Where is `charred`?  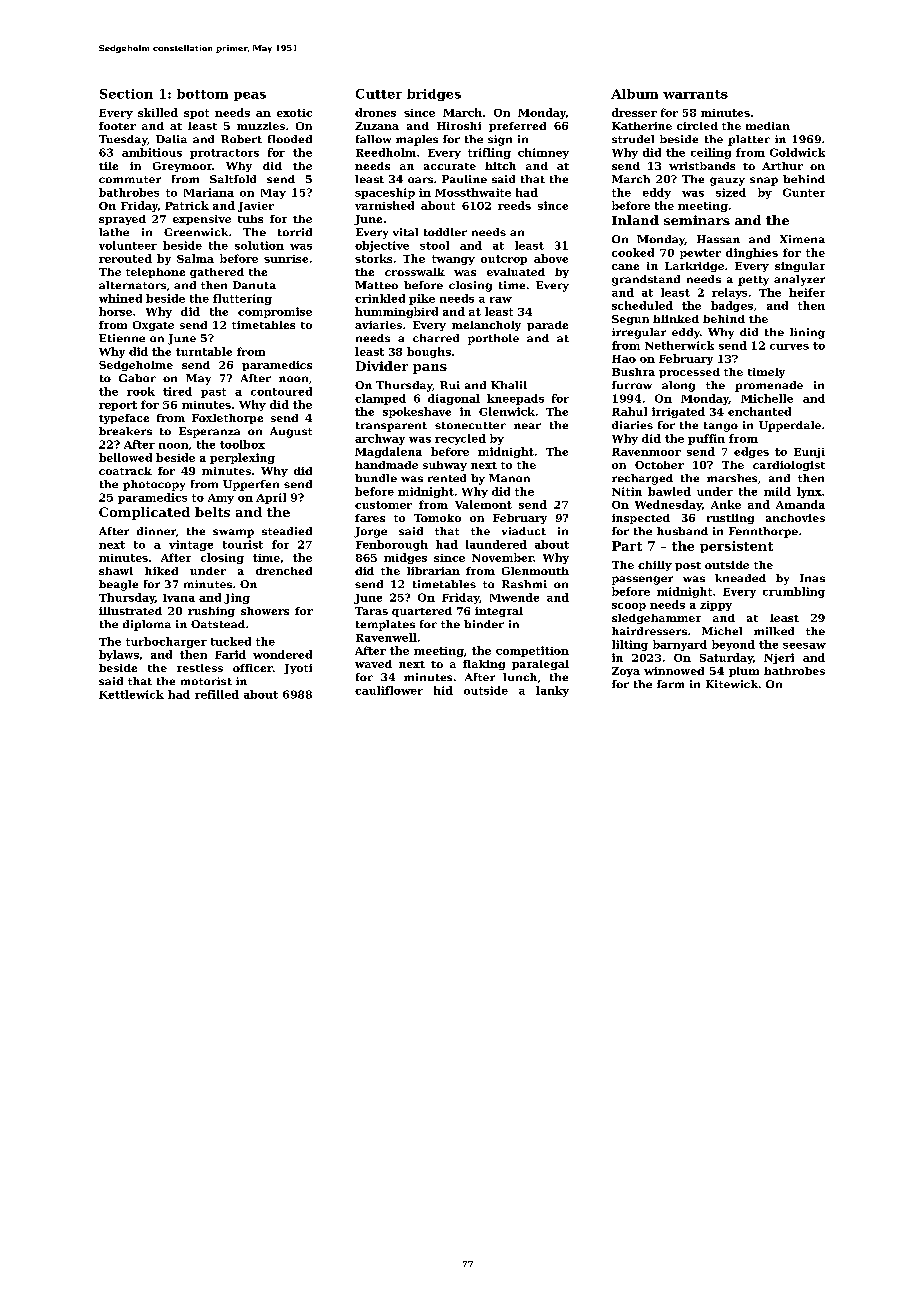
charred is located at coordinates (436, 338).
